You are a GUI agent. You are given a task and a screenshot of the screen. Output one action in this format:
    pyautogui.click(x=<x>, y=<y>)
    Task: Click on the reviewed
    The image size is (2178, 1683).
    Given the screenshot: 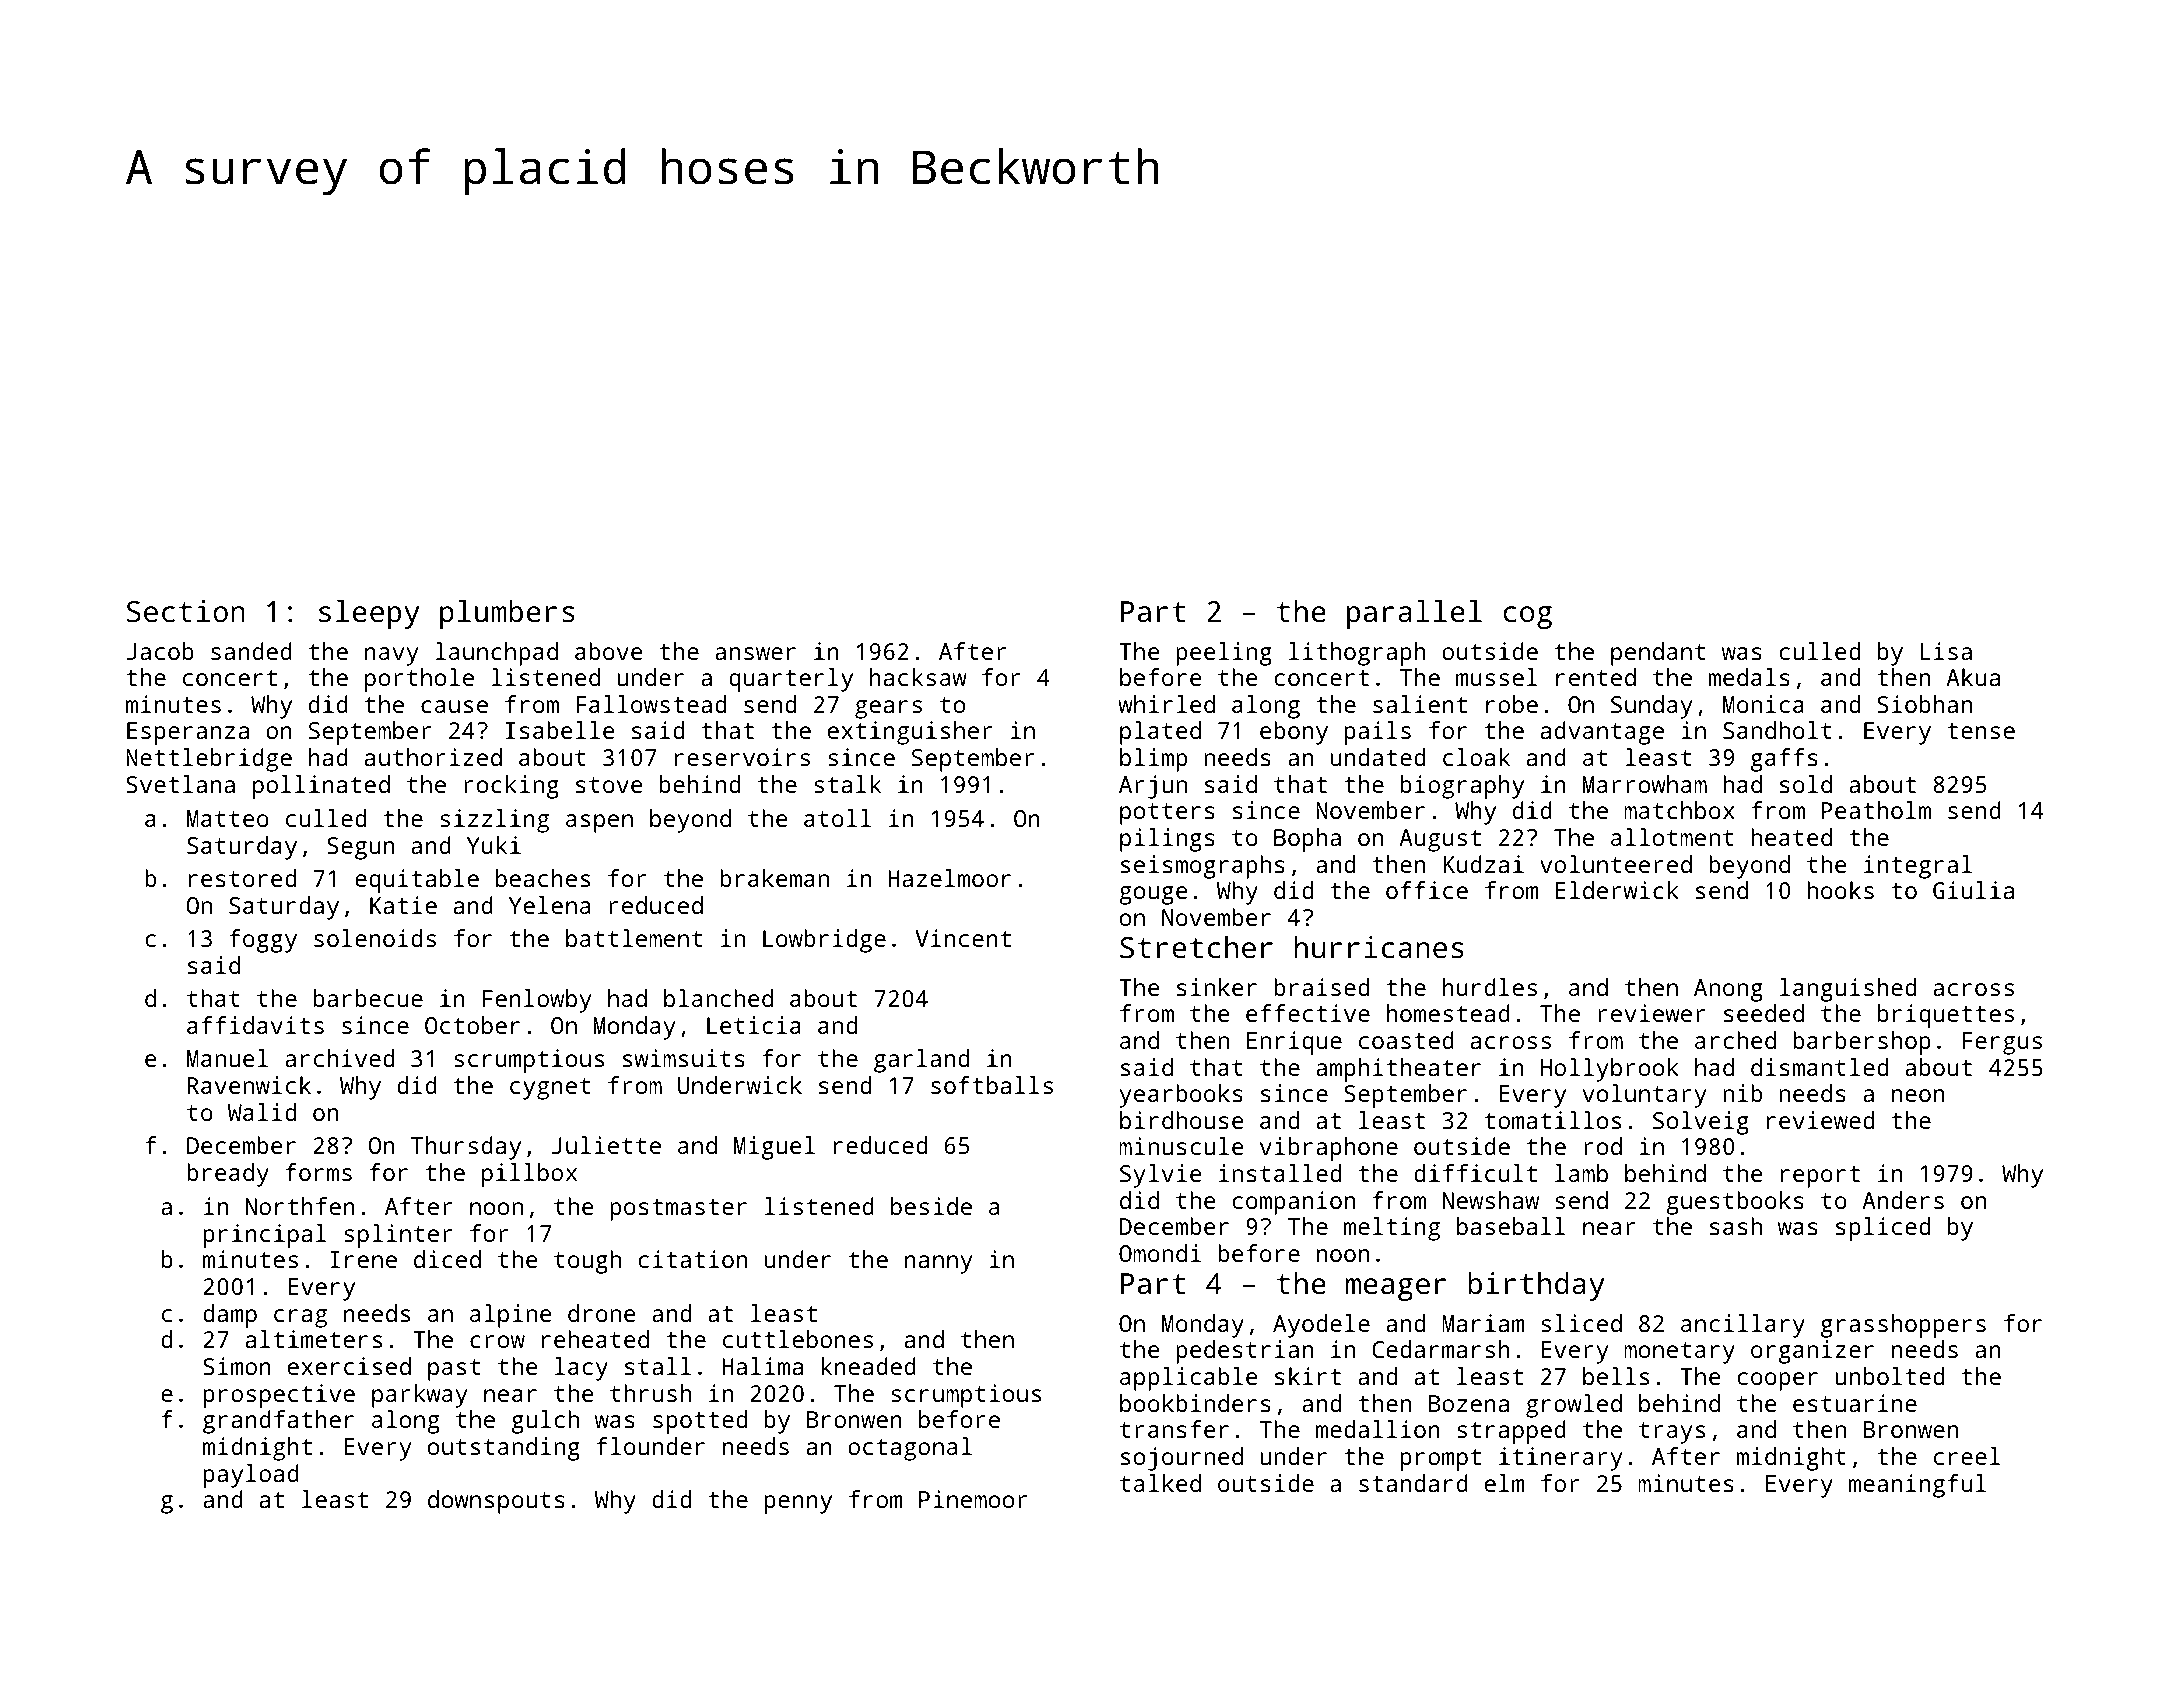 What is the action you would take?
    pyautogui.click(x=1820, y=1120)
